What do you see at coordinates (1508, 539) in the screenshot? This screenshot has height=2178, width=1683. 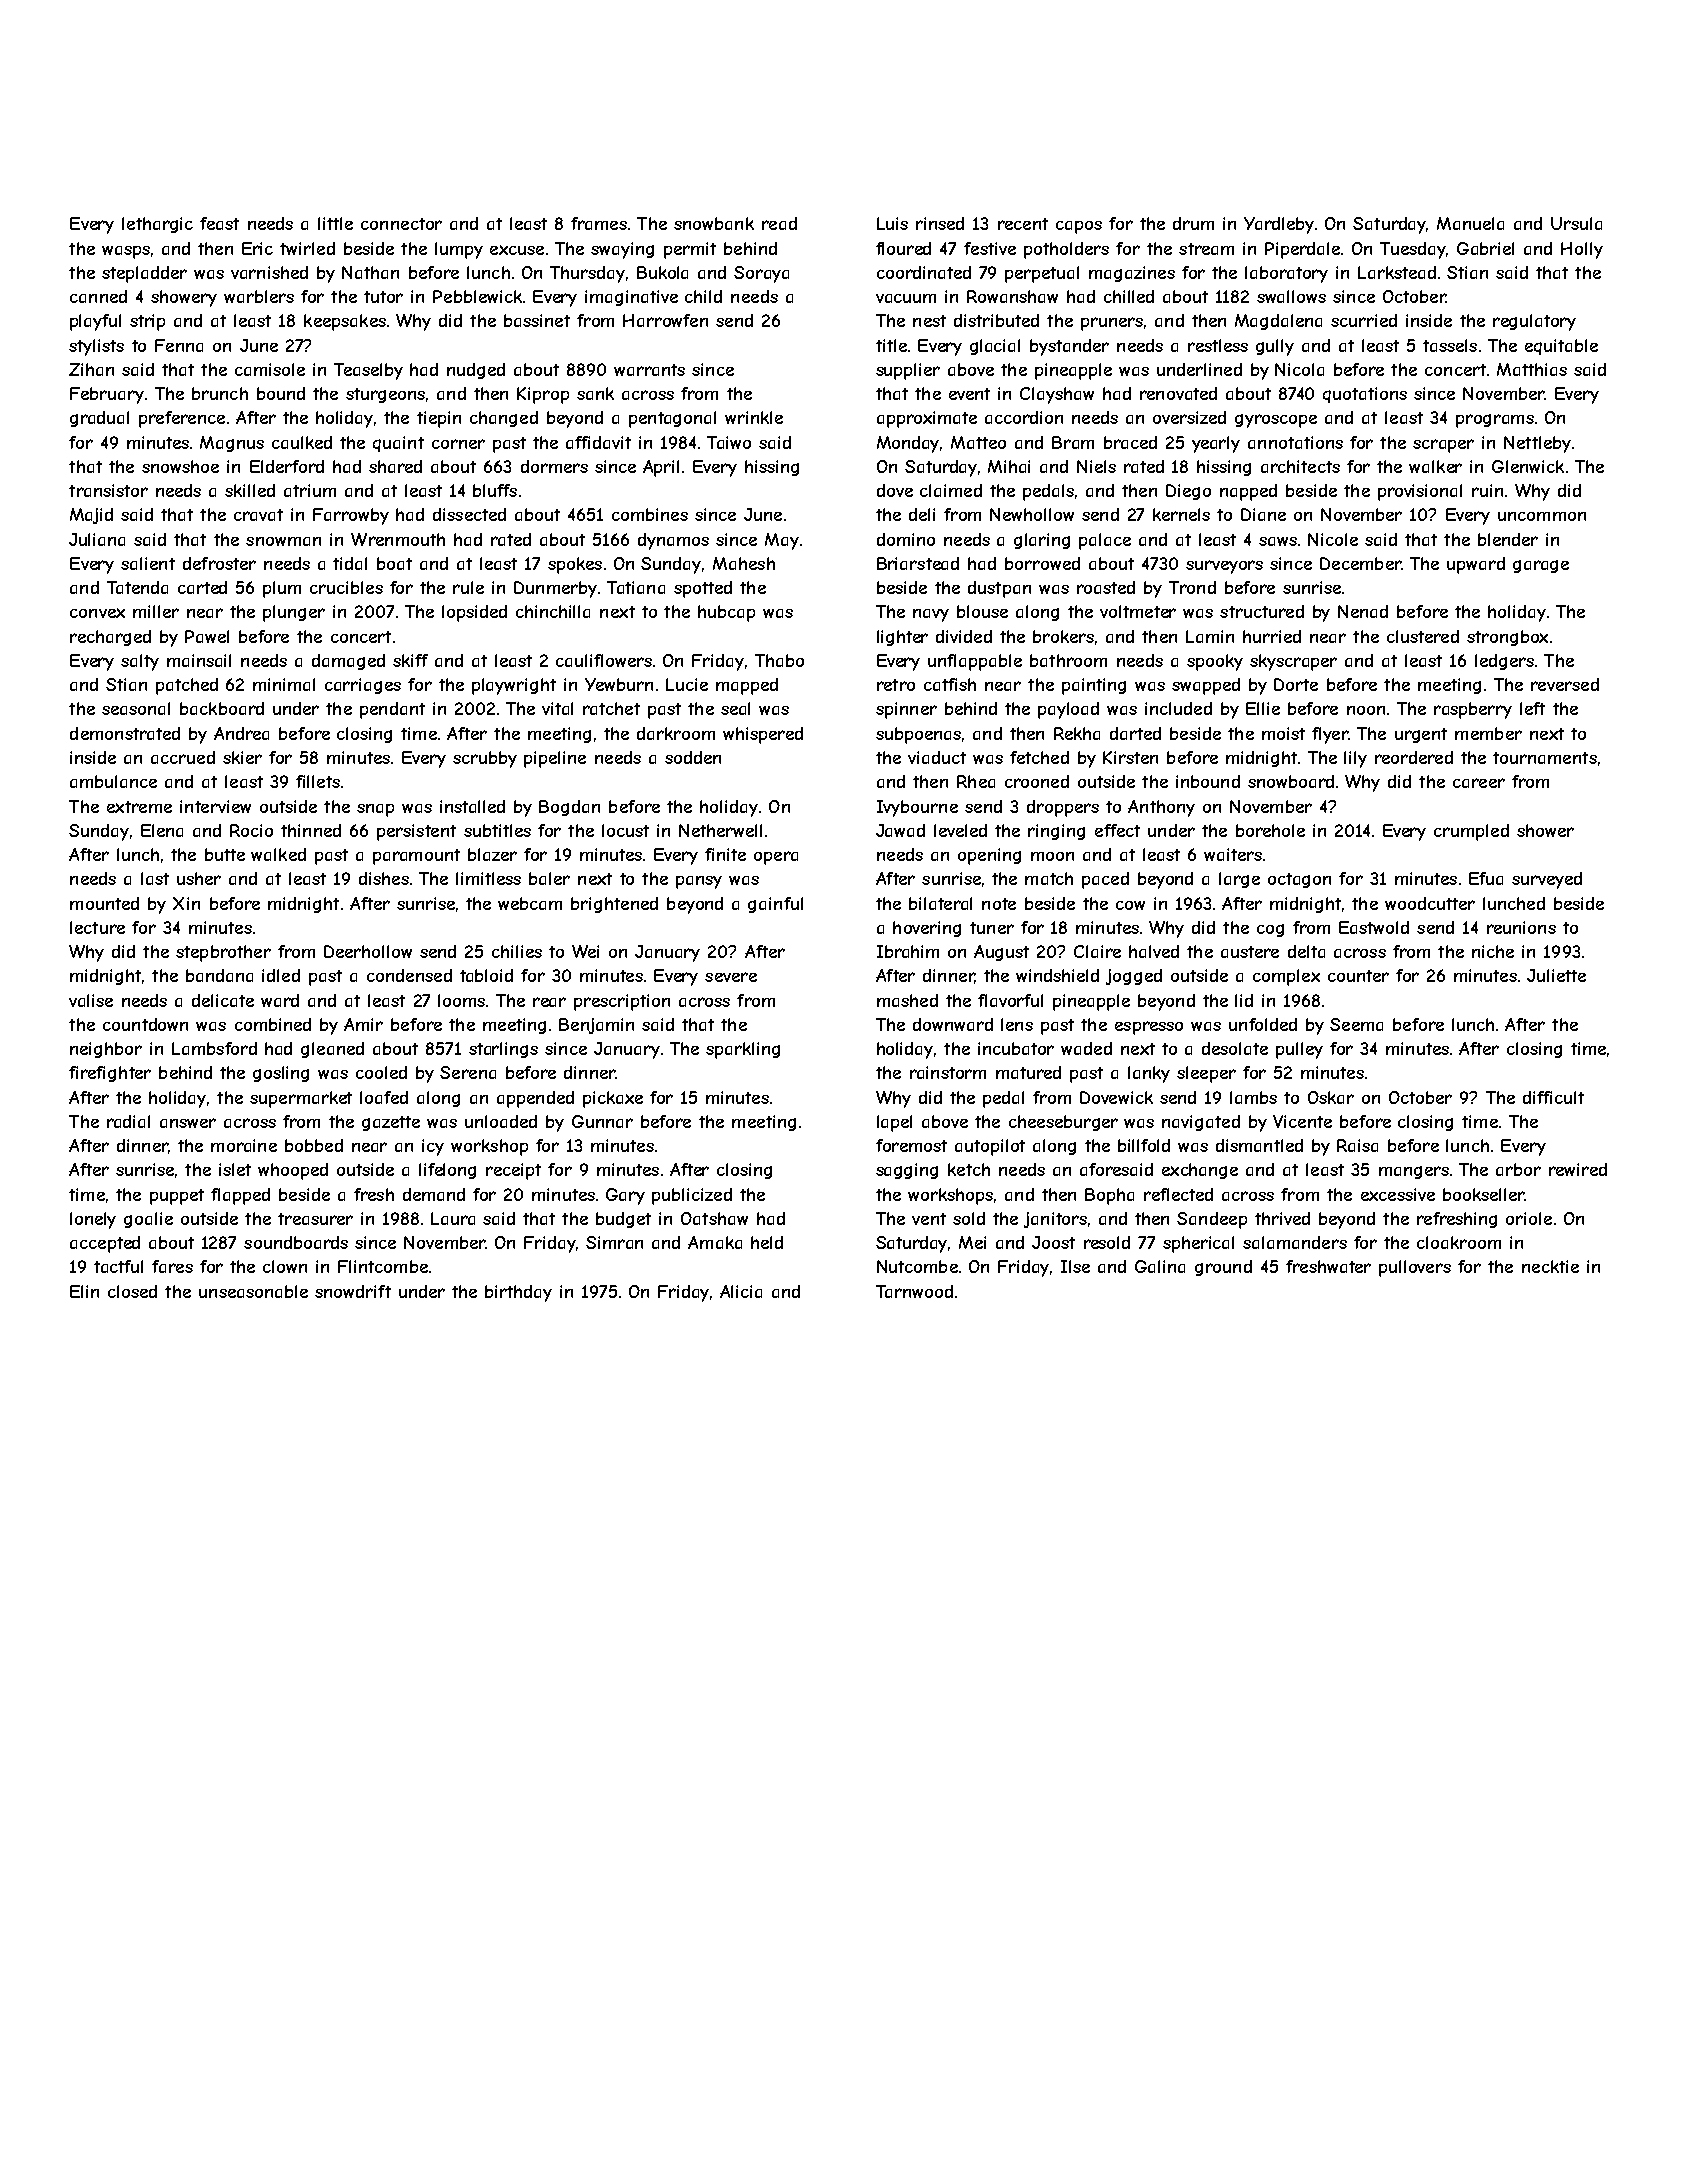 I see `blender` at bounding box center [1508, 539].
